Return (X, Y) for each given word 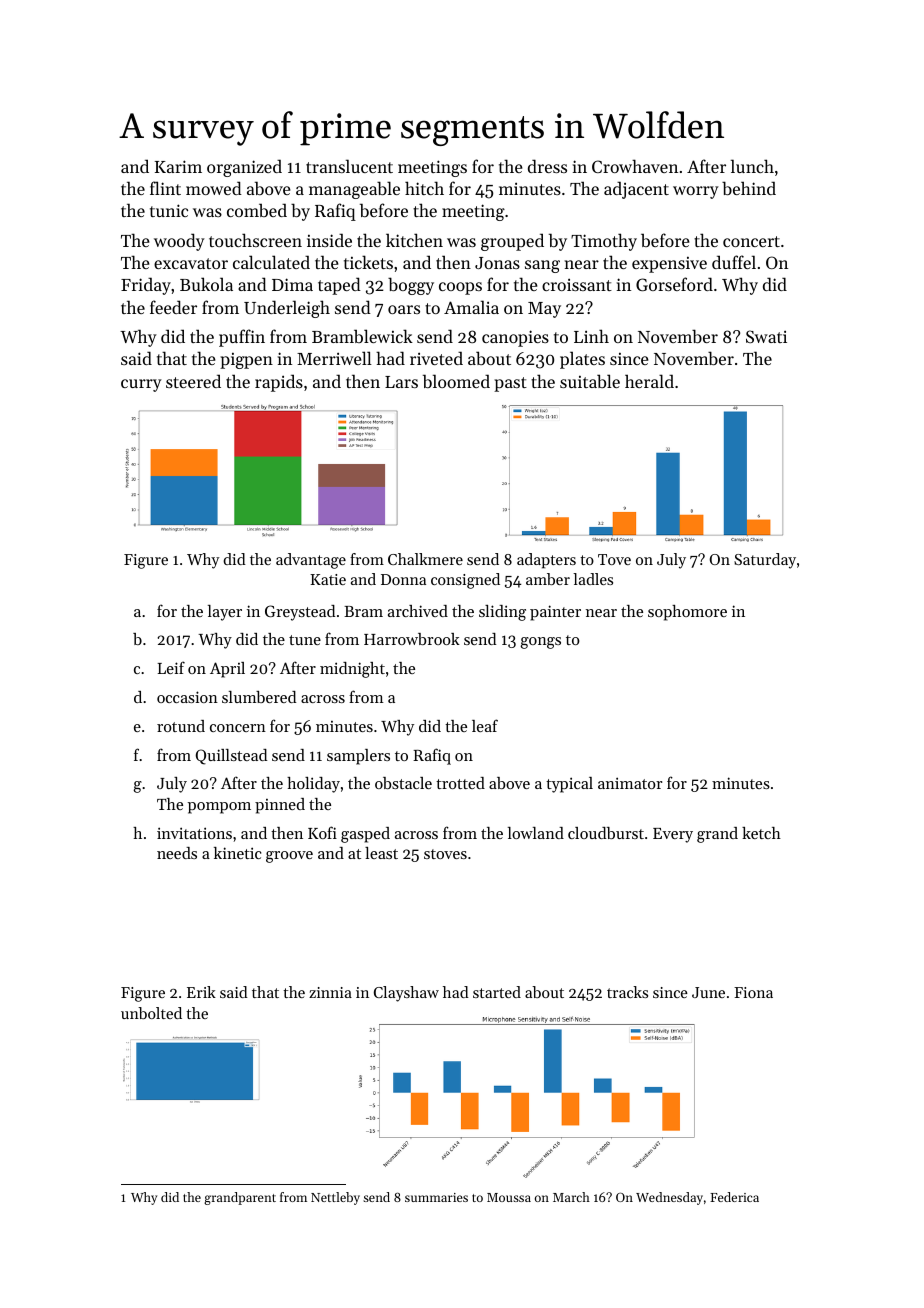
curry (141, 385)
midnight (352, 670)
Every (673, 835)
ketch (761, 833)
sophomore (687, 613)
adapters (546, 561)
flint (165, 188)
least (381, 853)
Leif (171, 667)
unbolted (151, 1013)
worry (696, 192)
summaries (436, 1197)
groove (289, 857)
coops (460, 288)
